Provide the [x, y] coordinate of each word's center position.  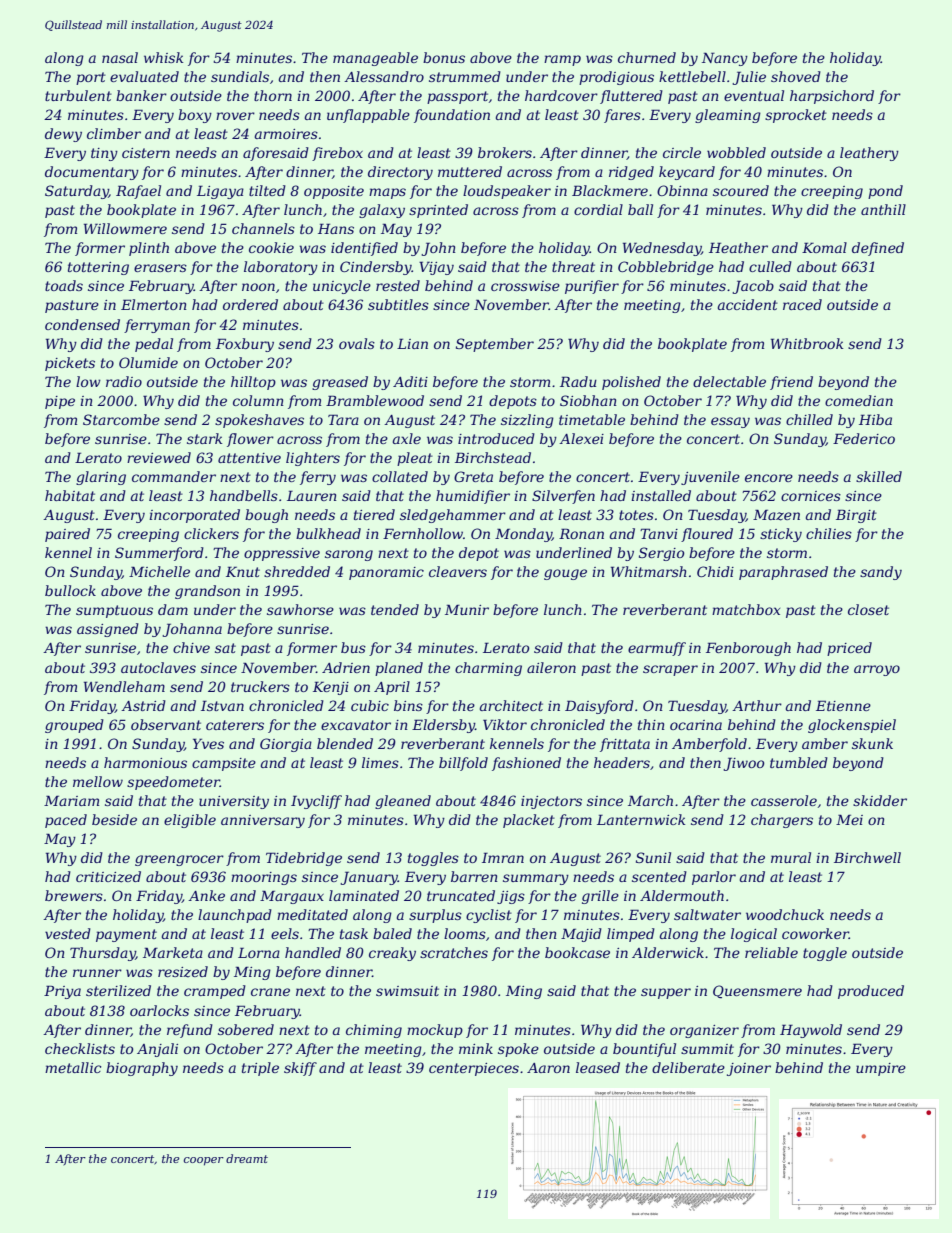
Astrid [143, 705]
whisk [164, 57]
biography [142, 1069]
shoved [796, 76]
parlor [714, 878]
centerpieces [474, 1069]
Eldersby [443, 726]
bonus [444, 57]
